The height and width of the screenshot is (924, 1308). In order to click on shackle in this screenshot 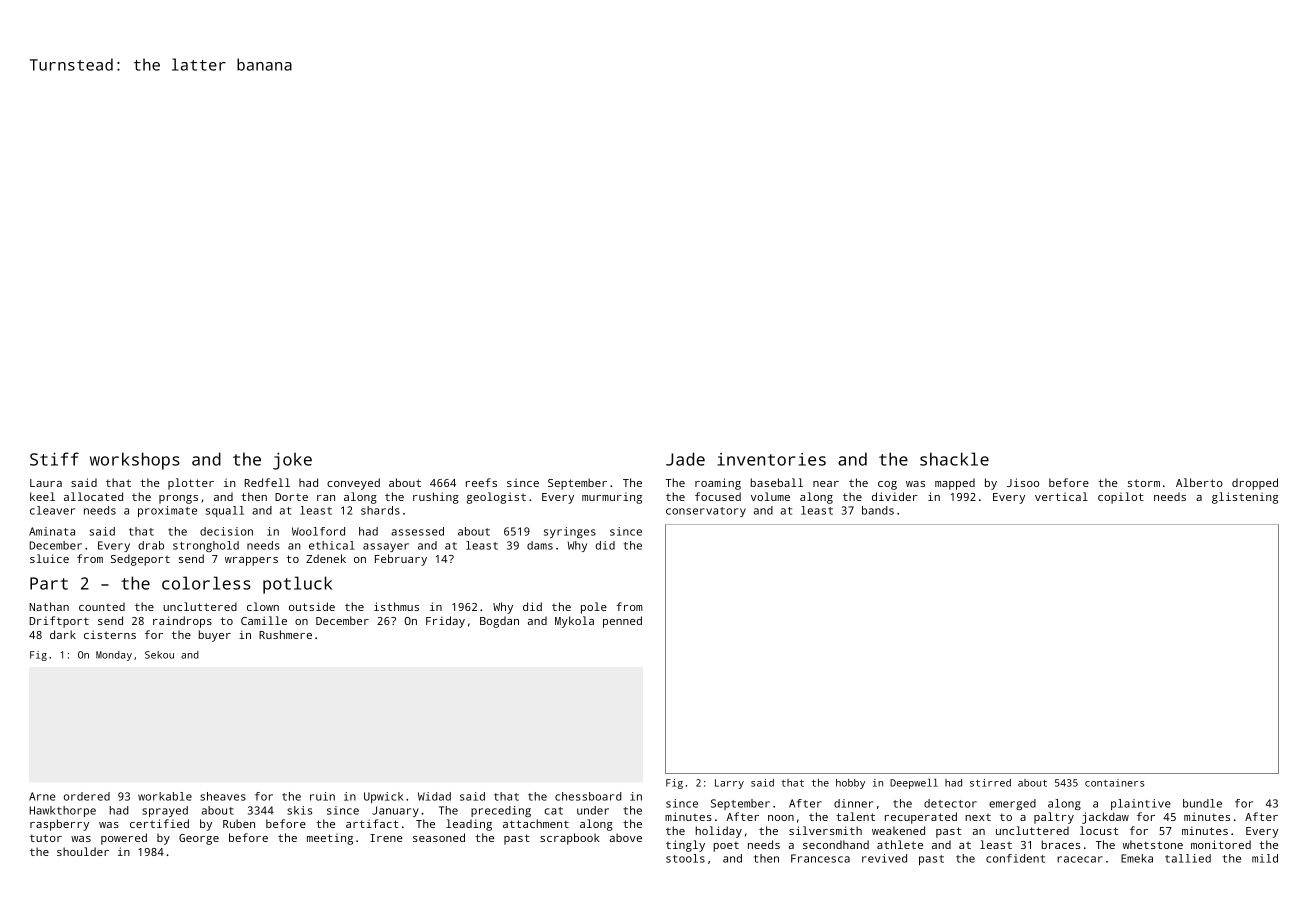, I will do `click(954, 459)`.
